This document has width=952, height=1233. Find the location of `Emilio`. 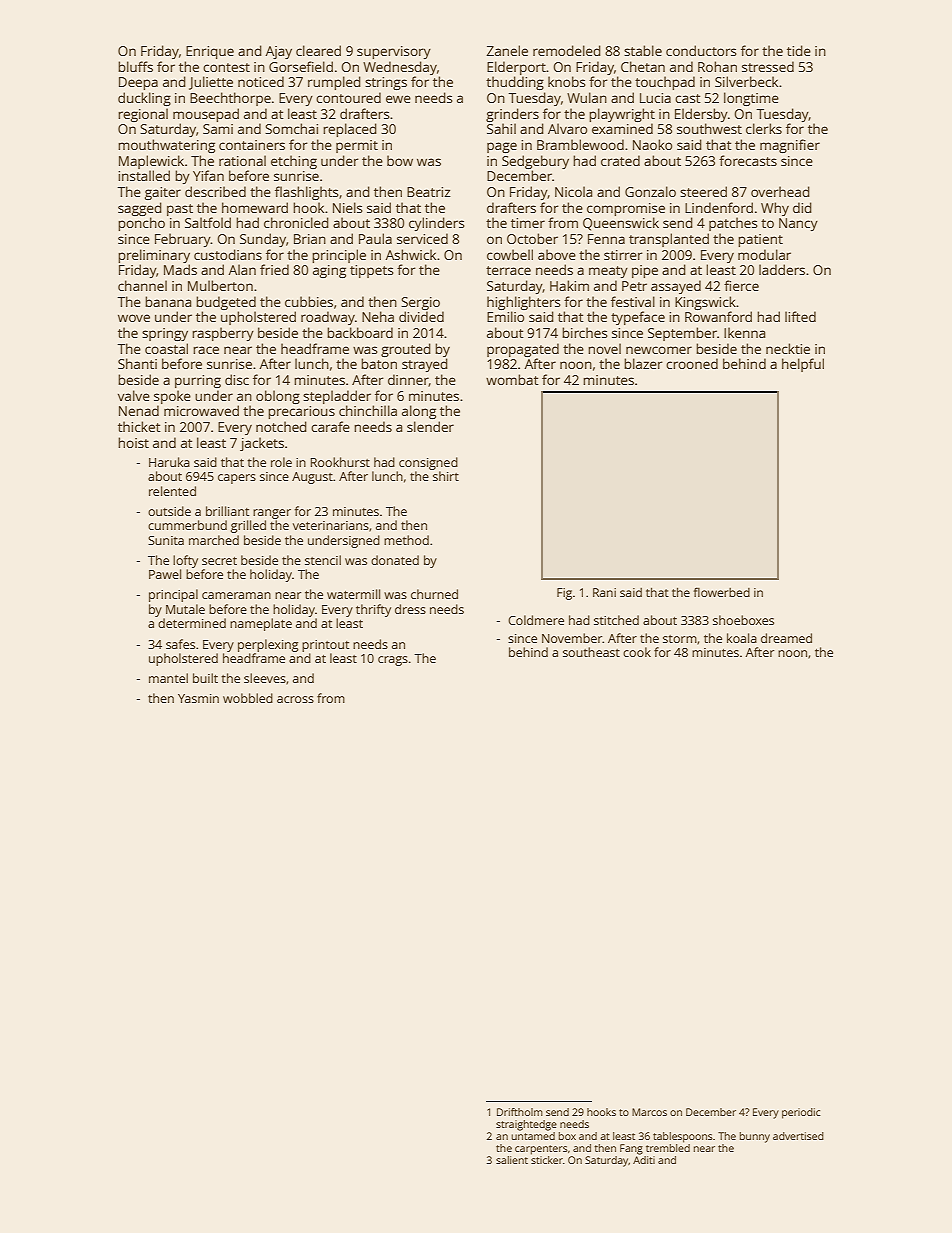

Emilio is located at coordinates (505, 316).
